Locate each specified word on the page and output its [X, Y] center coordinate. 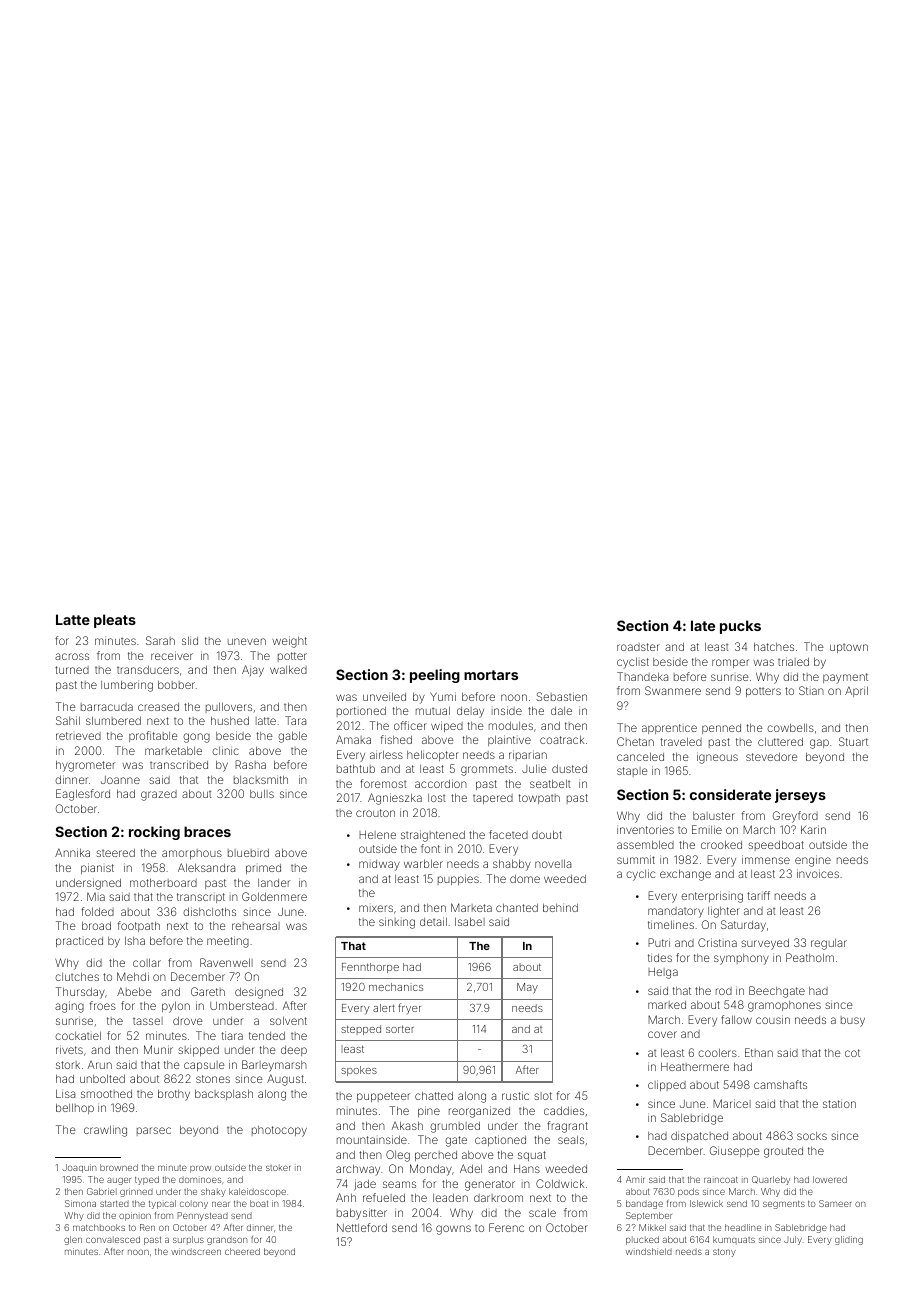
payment [845, 678]
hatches [774, 646]
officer [410, 725]
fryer [409, 1008]
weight [289, 642]
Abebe [134, 991]
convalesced [113, 1239]
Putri [659, 942]
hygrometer [85, 766]
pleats [115, 621]
